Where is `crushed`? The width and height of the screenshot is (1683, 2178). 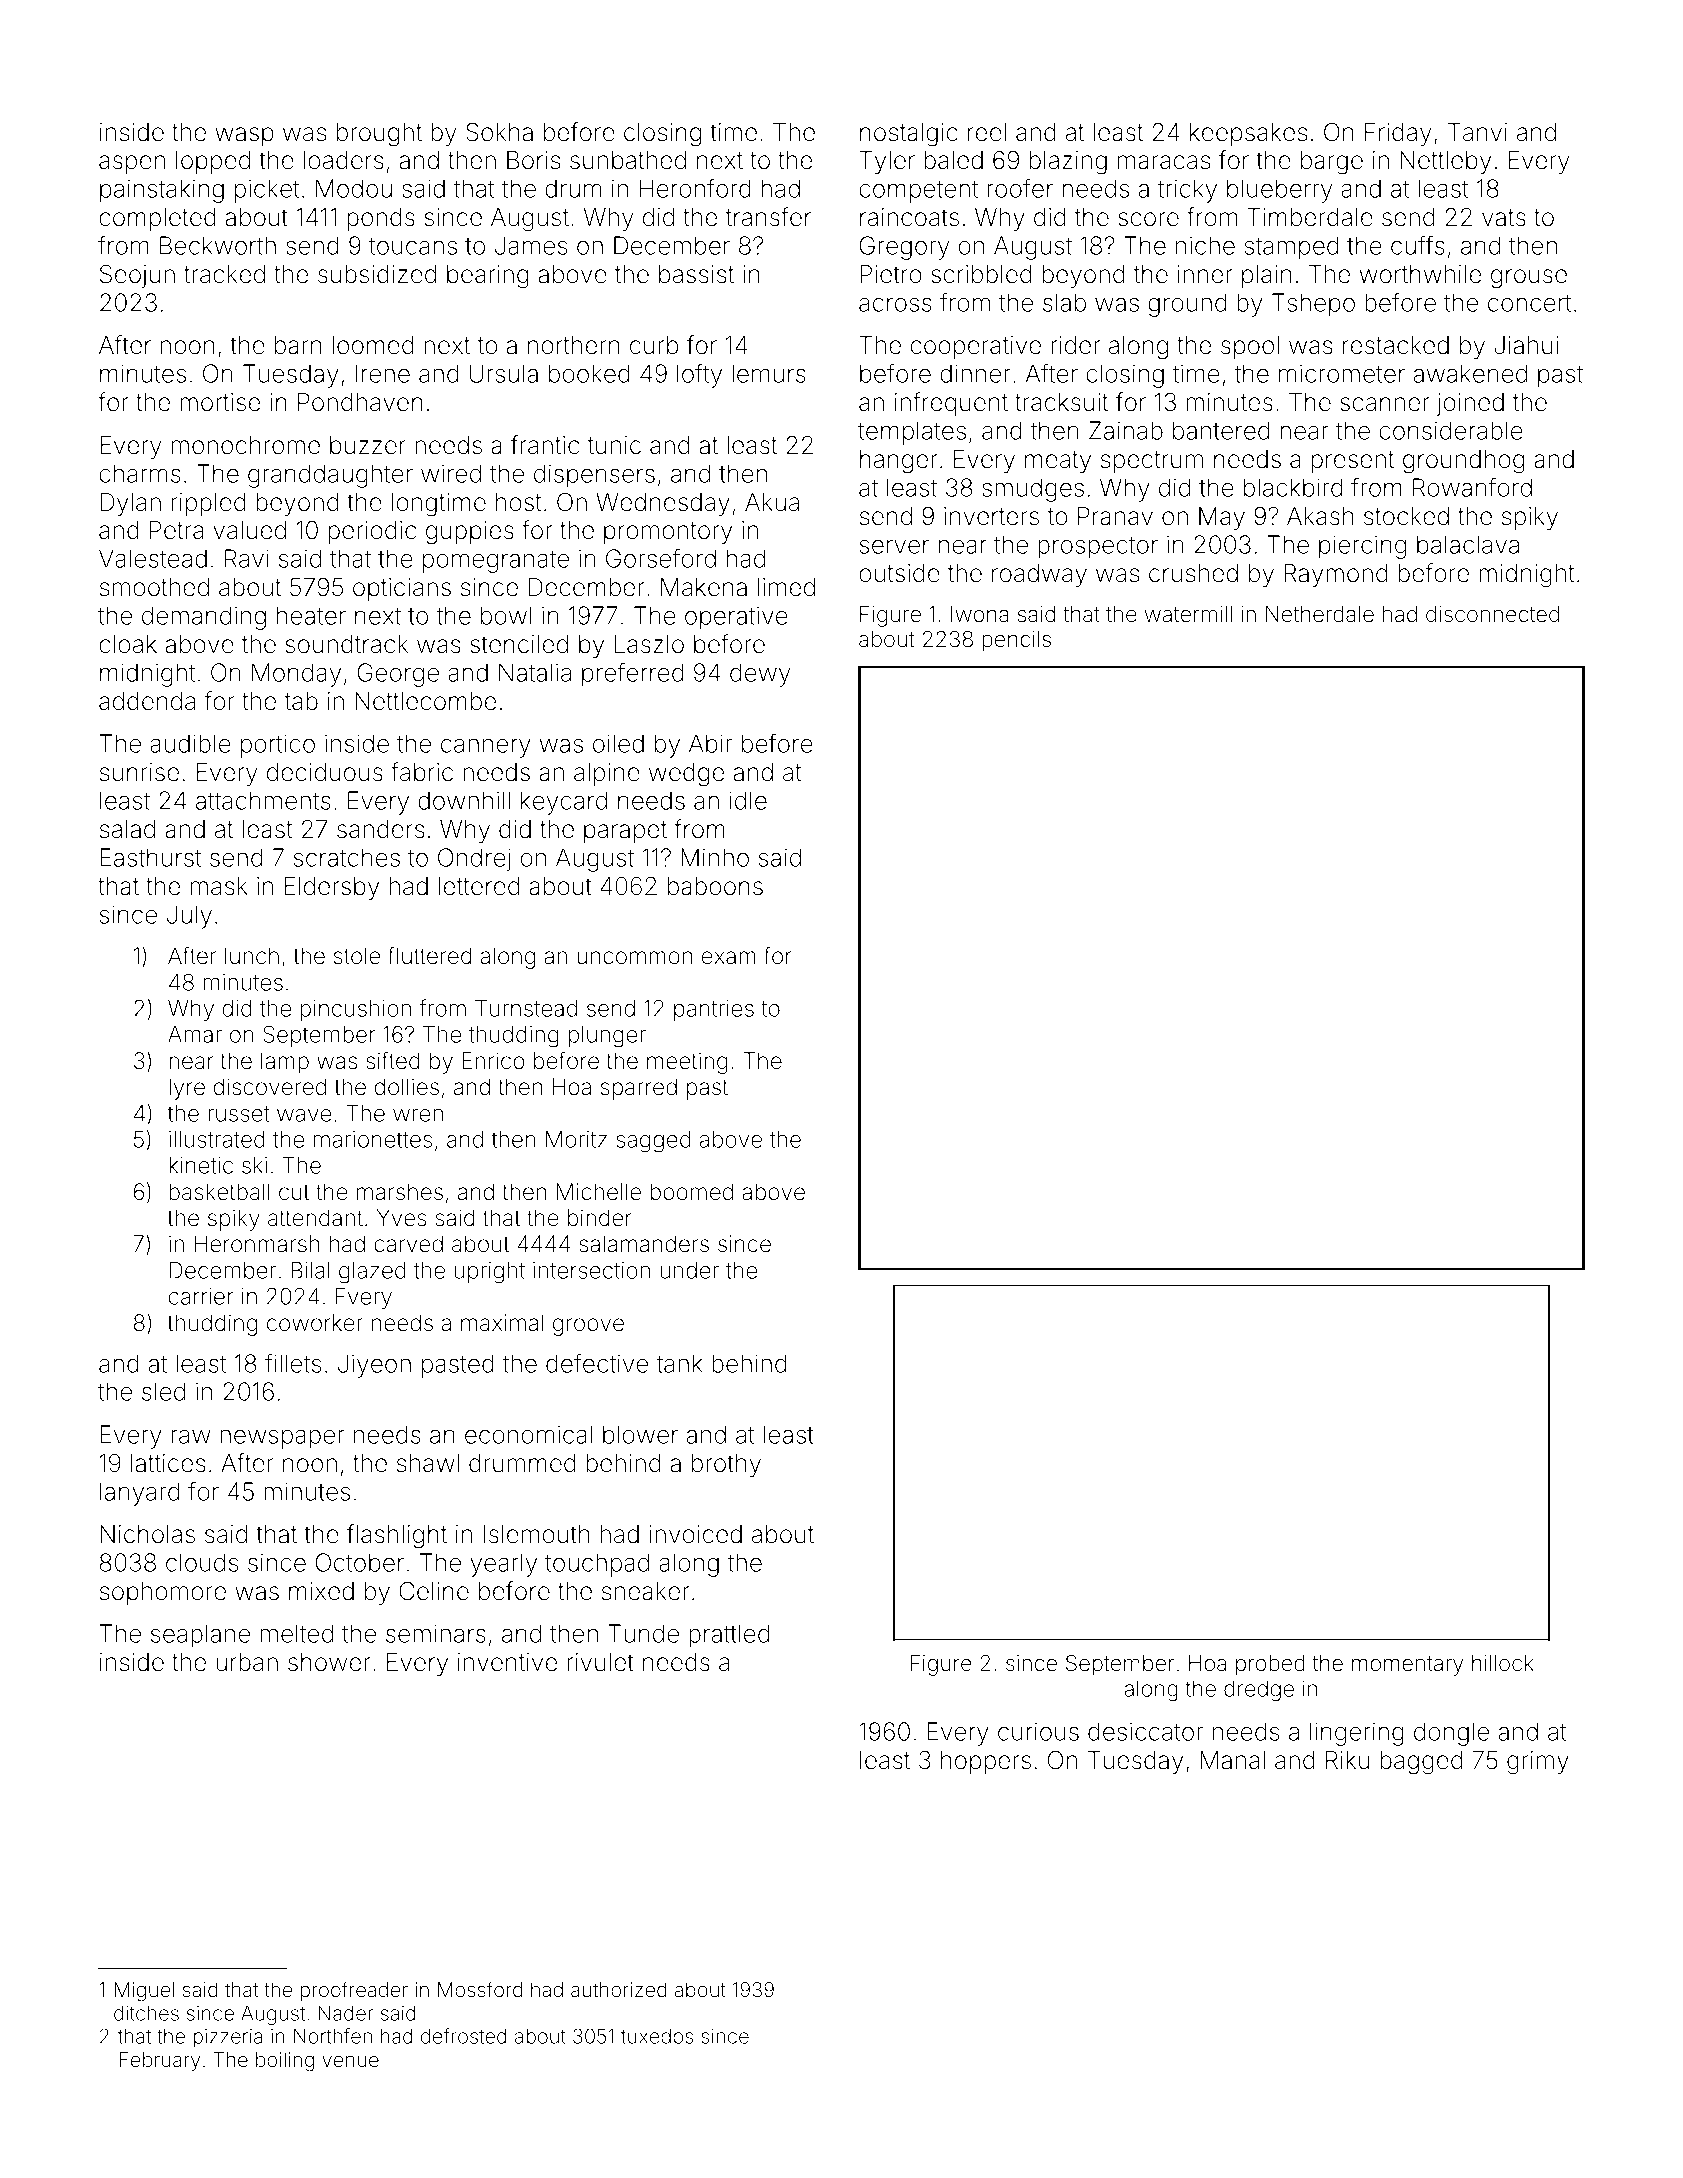 crushed is located at coordinates (1193, 573).
